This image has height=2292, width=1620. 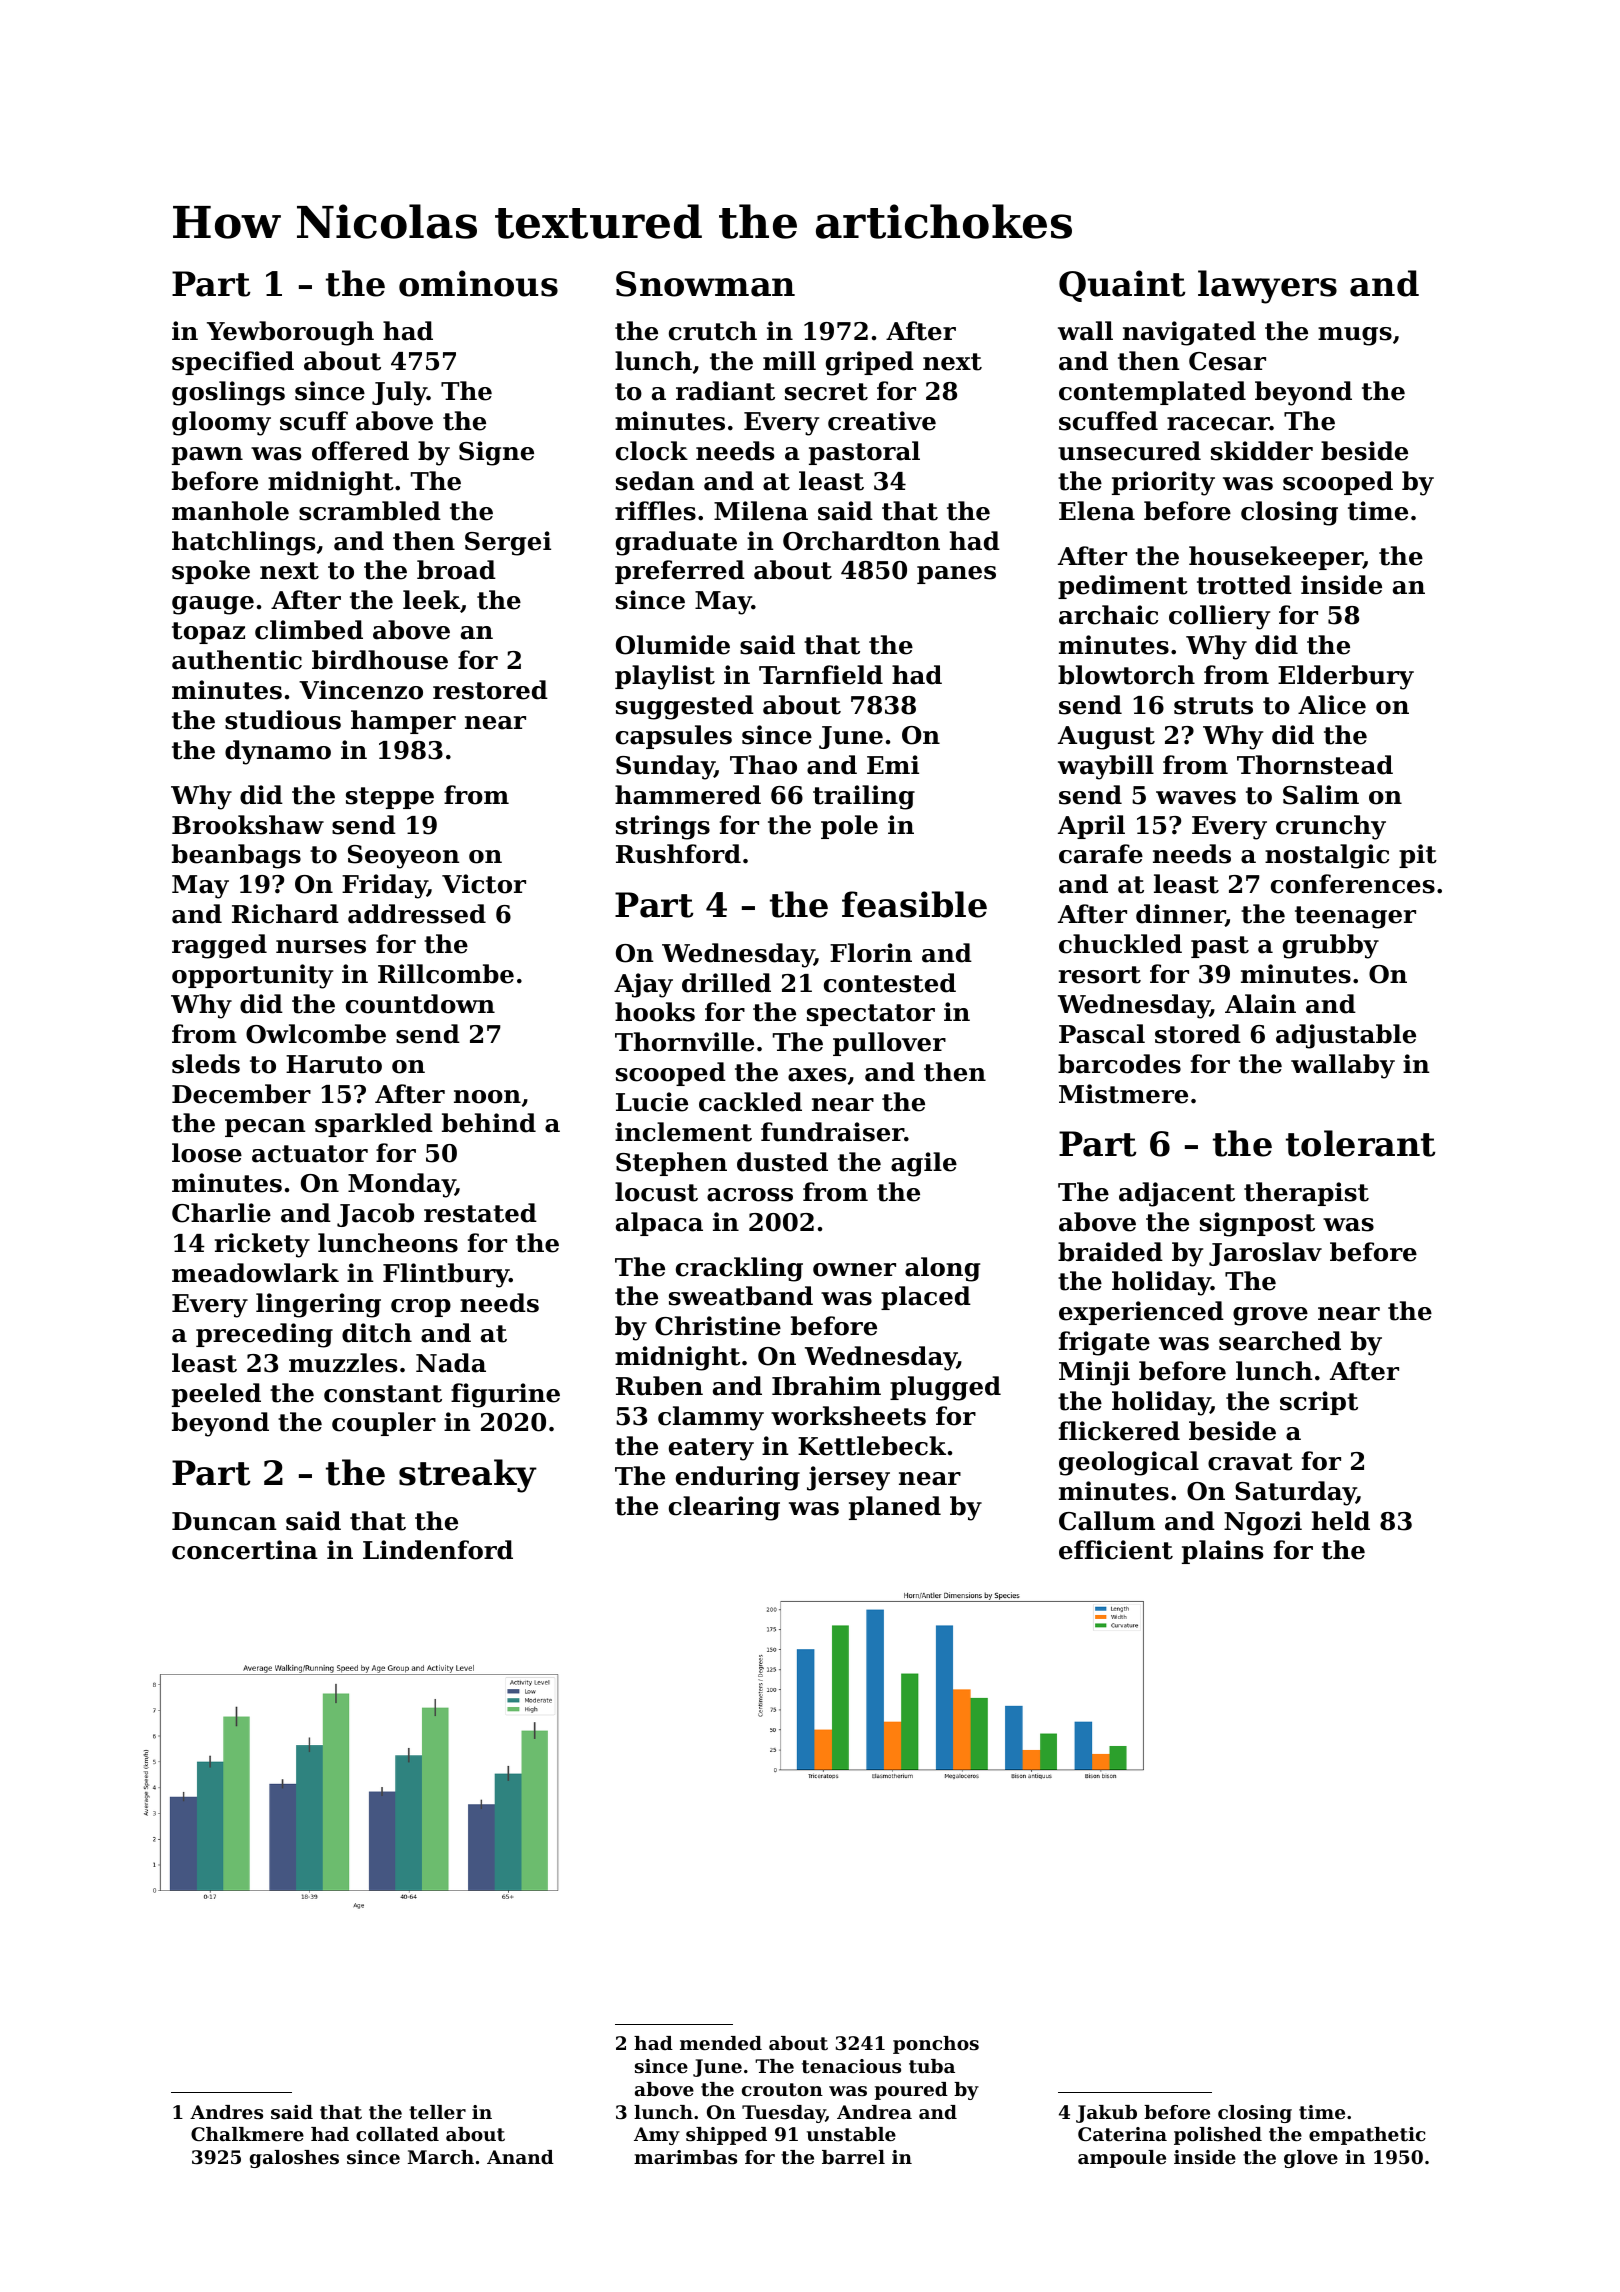 What do you see at coordinates (1122, 286) in the image?
I see `Quaint` at bounding box center [1122, 286].
